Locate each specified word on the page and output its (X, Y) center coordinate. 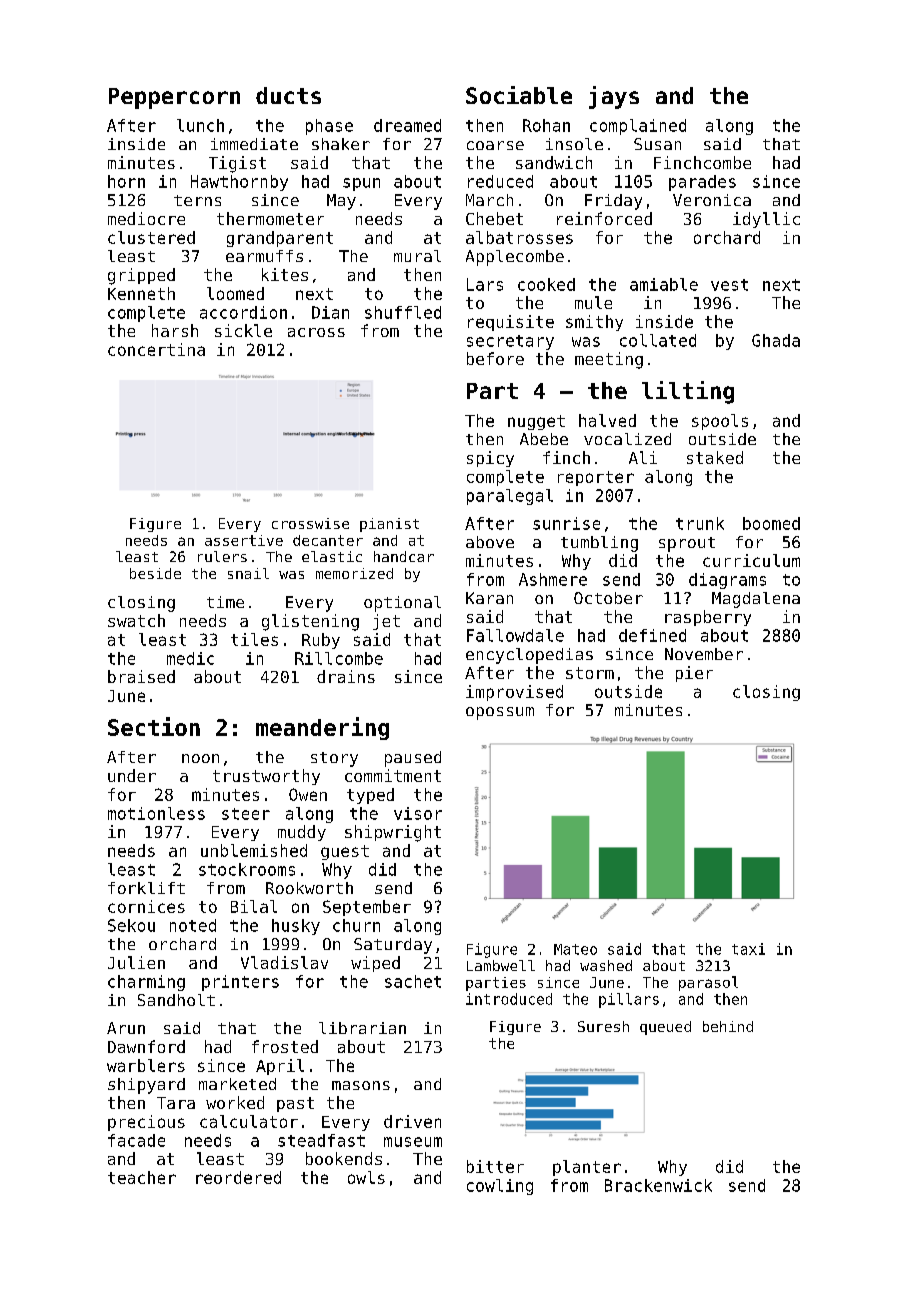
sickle (243, 330)
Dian (330, 312)
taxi (748, 949)
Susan (657, 144)
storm (590, 673)
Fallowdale (515, 635)
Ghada (776, 340)
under (132, 775)
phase (329, 127)
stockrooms (247, 869)
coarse (495, 145)
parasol (708, 983)
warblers (146, 1065)
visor (418, 813)
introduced (509, 999)
